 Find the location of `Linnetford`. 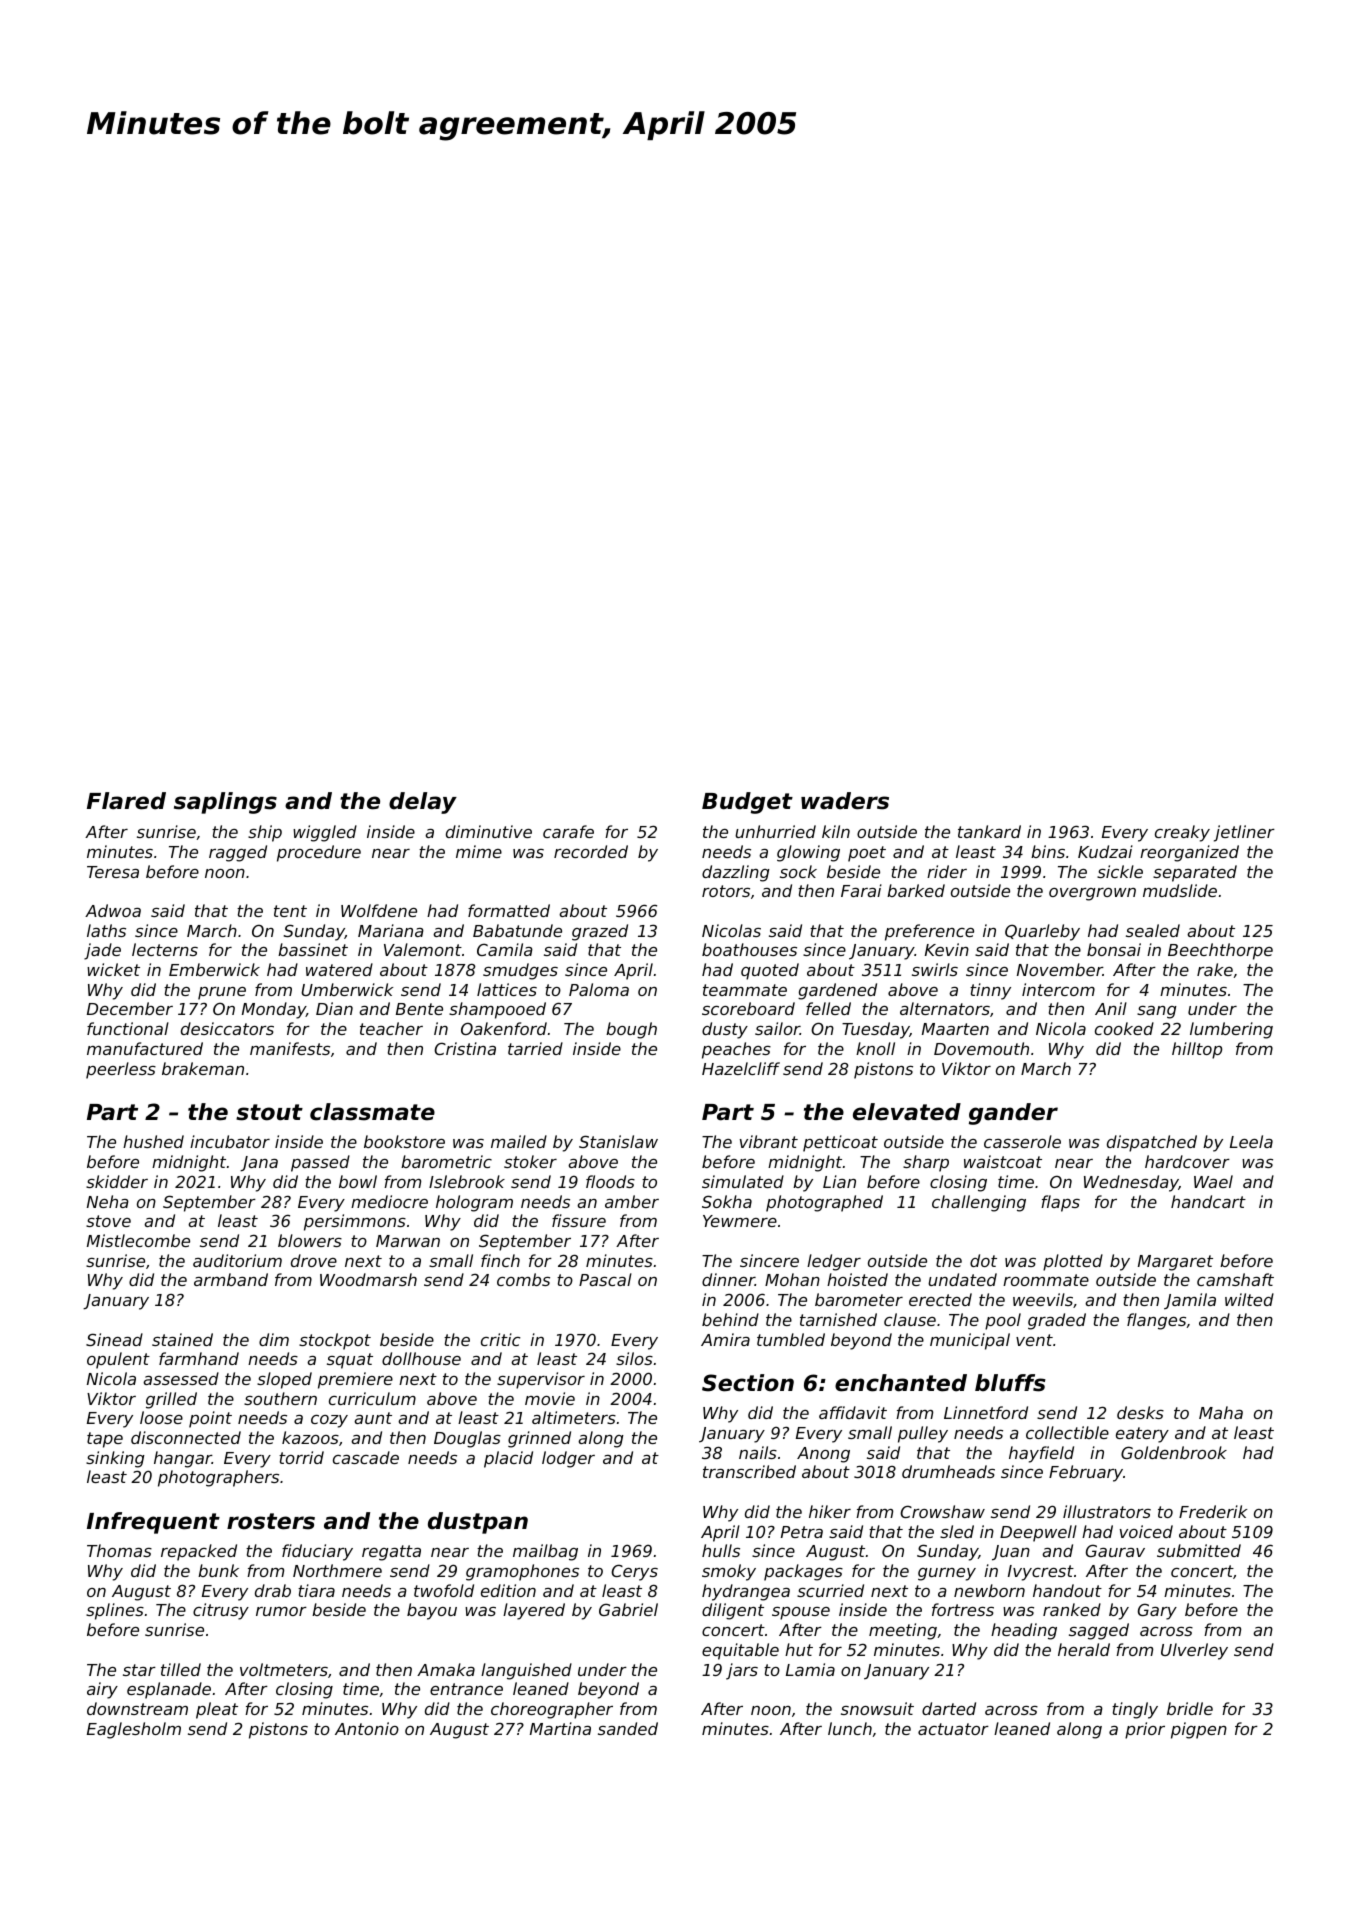

Linnetford is located at coordinates (986, 1412).
